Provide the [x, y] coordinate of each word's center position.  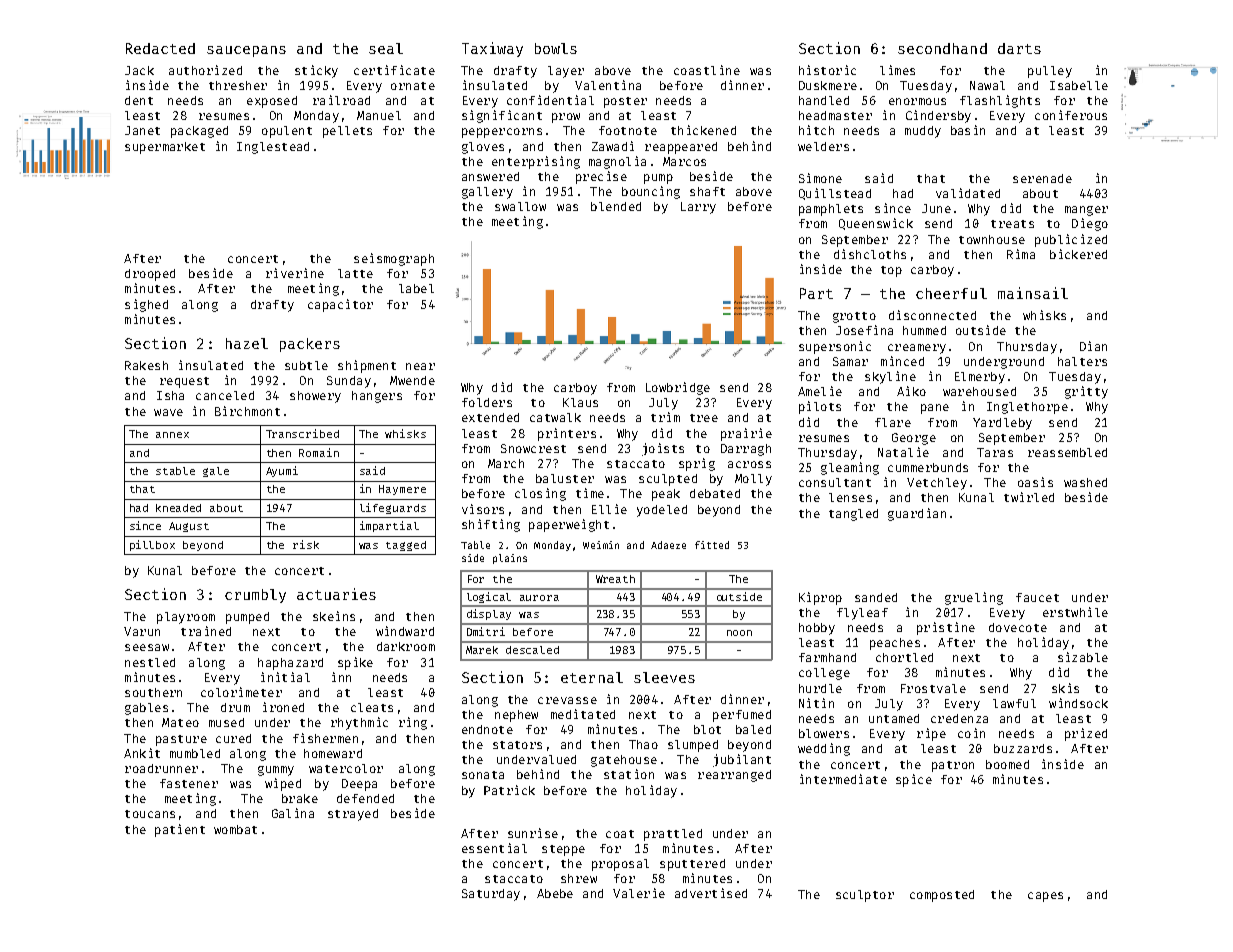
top [891, 271]
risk [306, 544]
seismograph [394, 259]
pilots [820, 407]
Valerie [639, 893]
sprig [697, 464]
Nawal [987, 85]
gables [146, 709]
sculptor [865, 896]
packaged [199, 132]
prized [1086, 734]
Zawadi [613, 146]
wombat [235, 829]
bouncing [651, 192]
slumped [693, 746]
